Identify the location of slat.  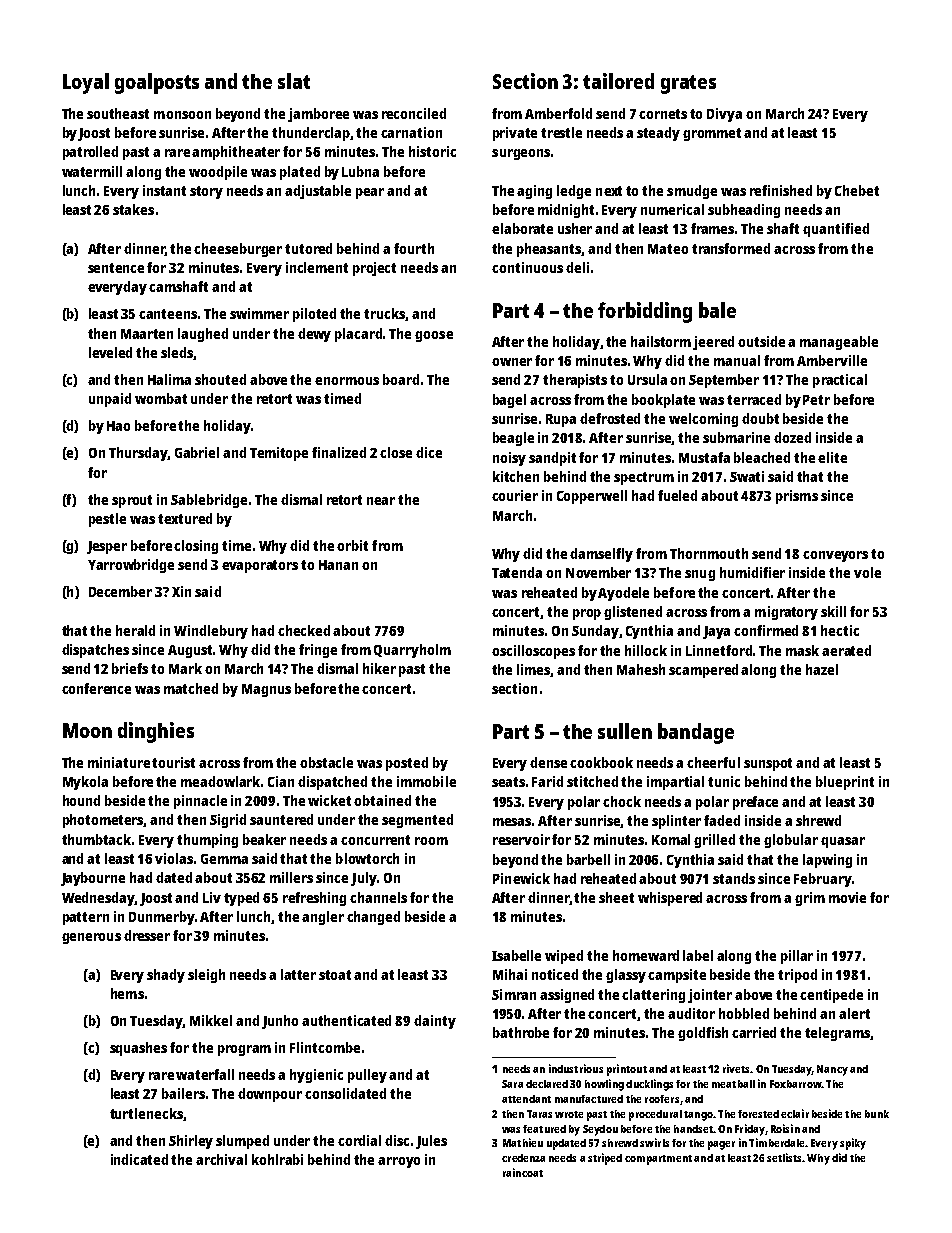
(294, 81).
